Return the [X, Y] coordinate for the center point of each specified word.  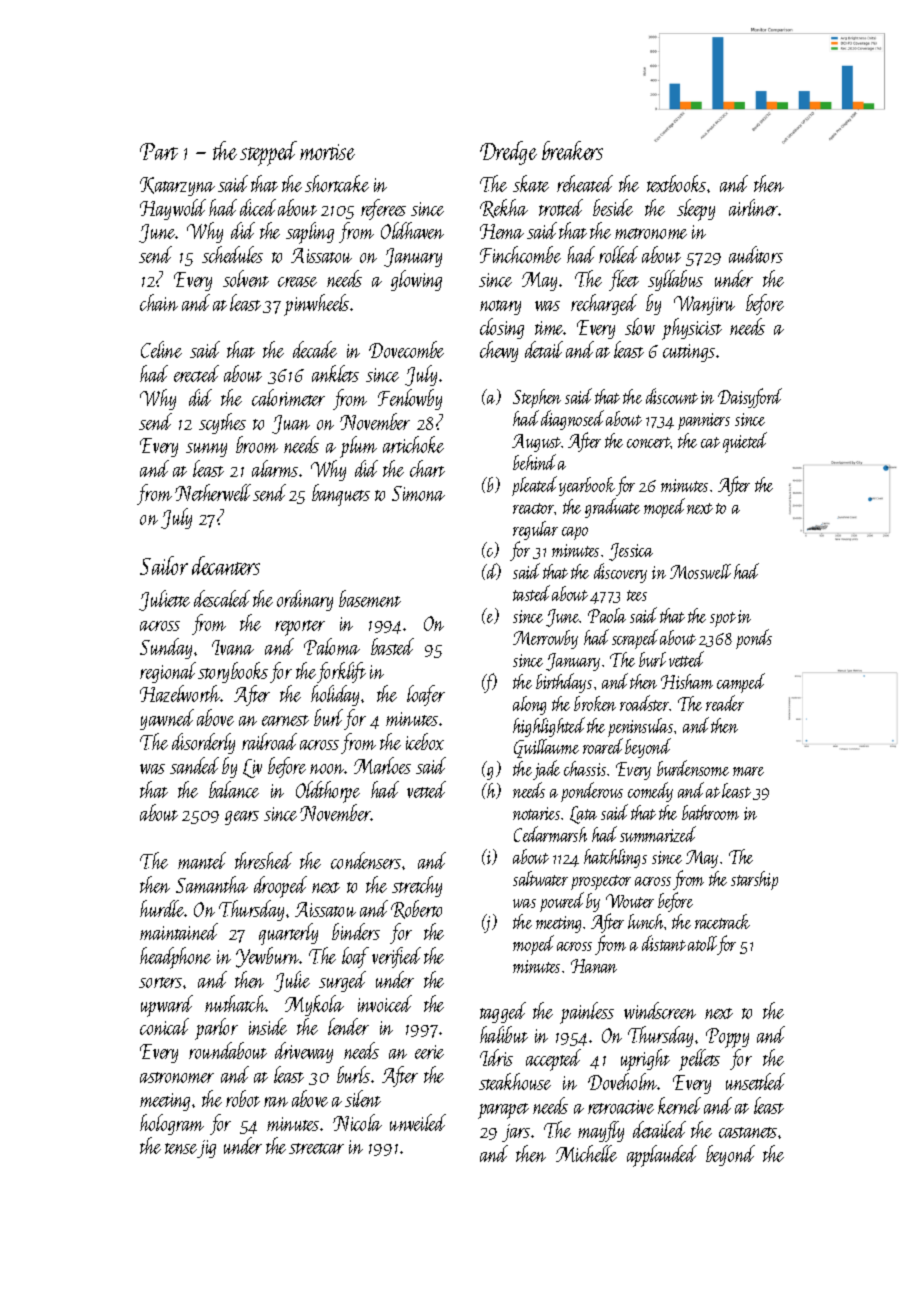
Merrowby [545, 639]
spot [723, 619]
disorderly [203, 743]
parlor [216, 1029]
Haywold [173, 209]
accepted [553, 1060]
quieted [745, 442]
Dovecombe [406, 349]
